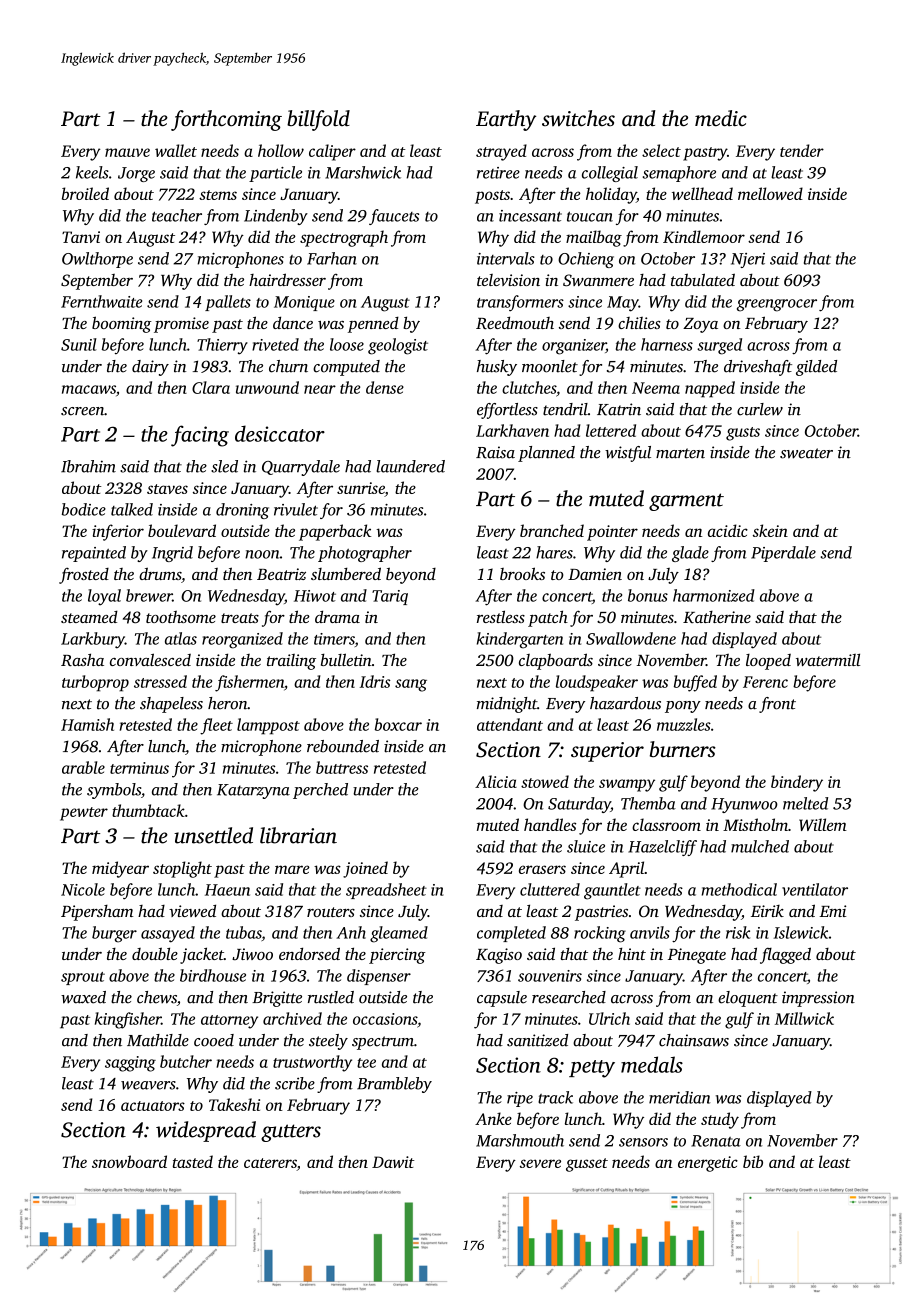 This screenshot has height=1314, width=924. I want to click on buffed, so click(695, 683).
